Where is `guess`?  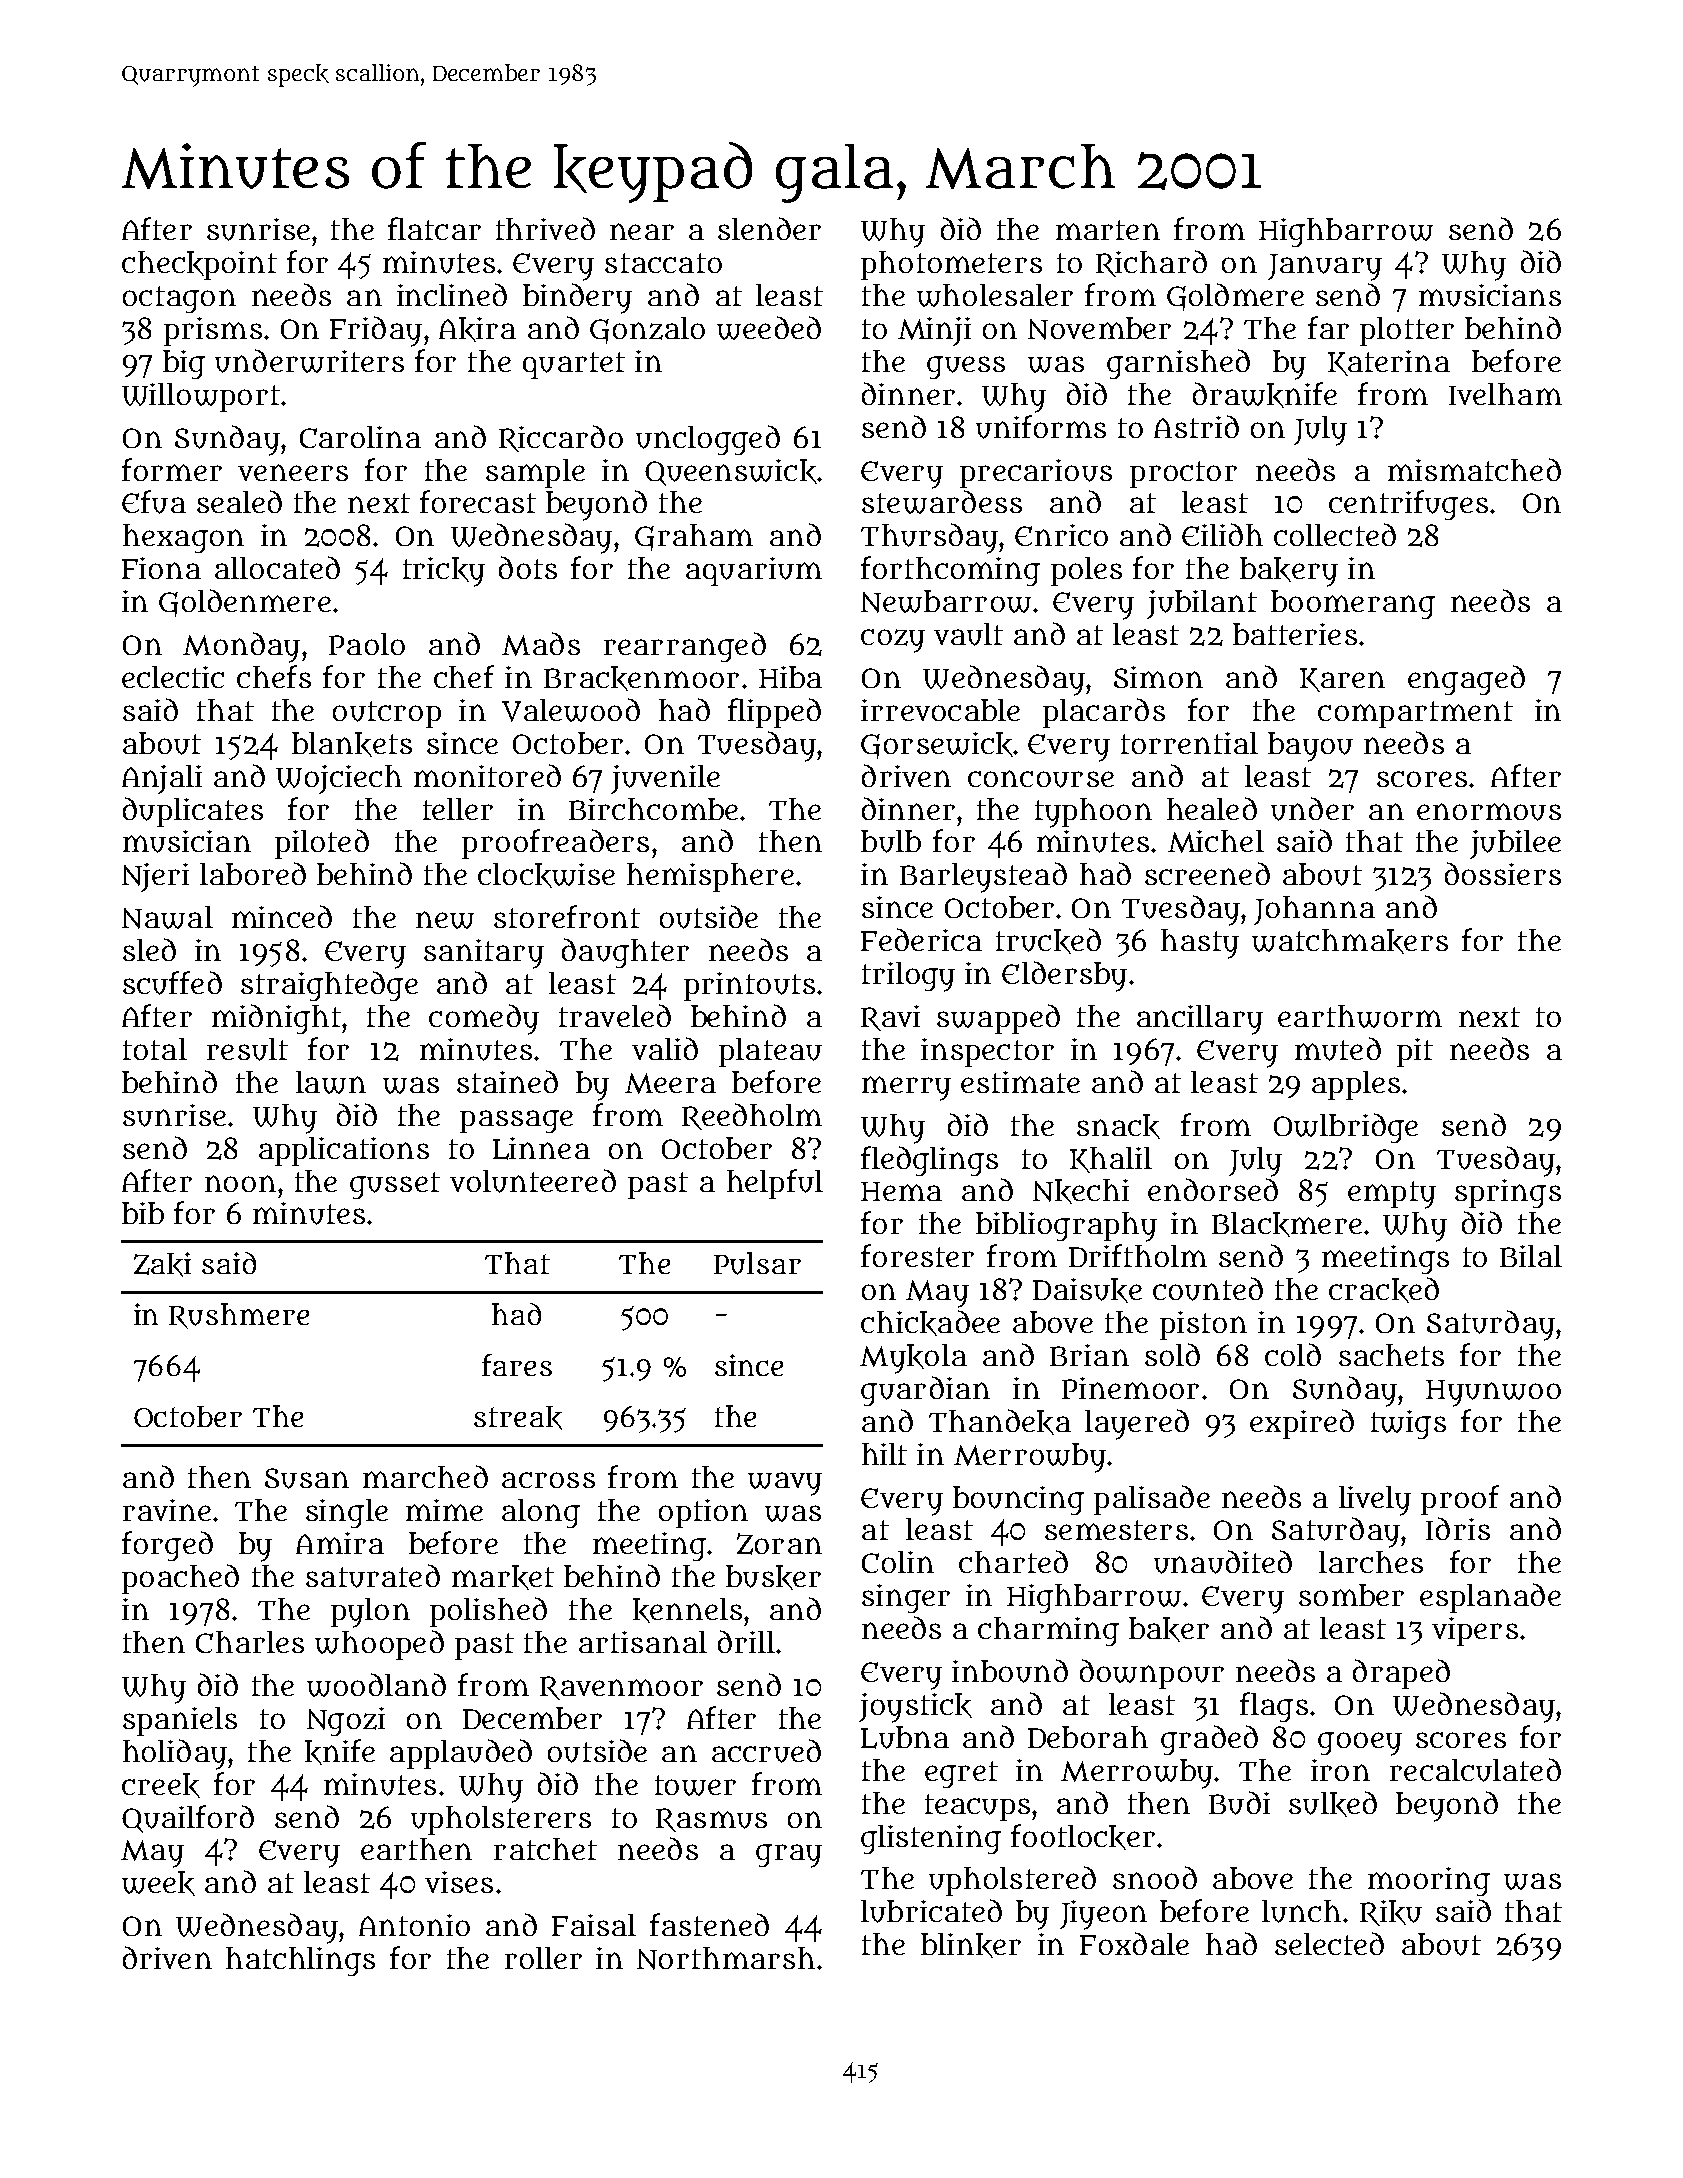
guess is located at coordinates (966, 367).
